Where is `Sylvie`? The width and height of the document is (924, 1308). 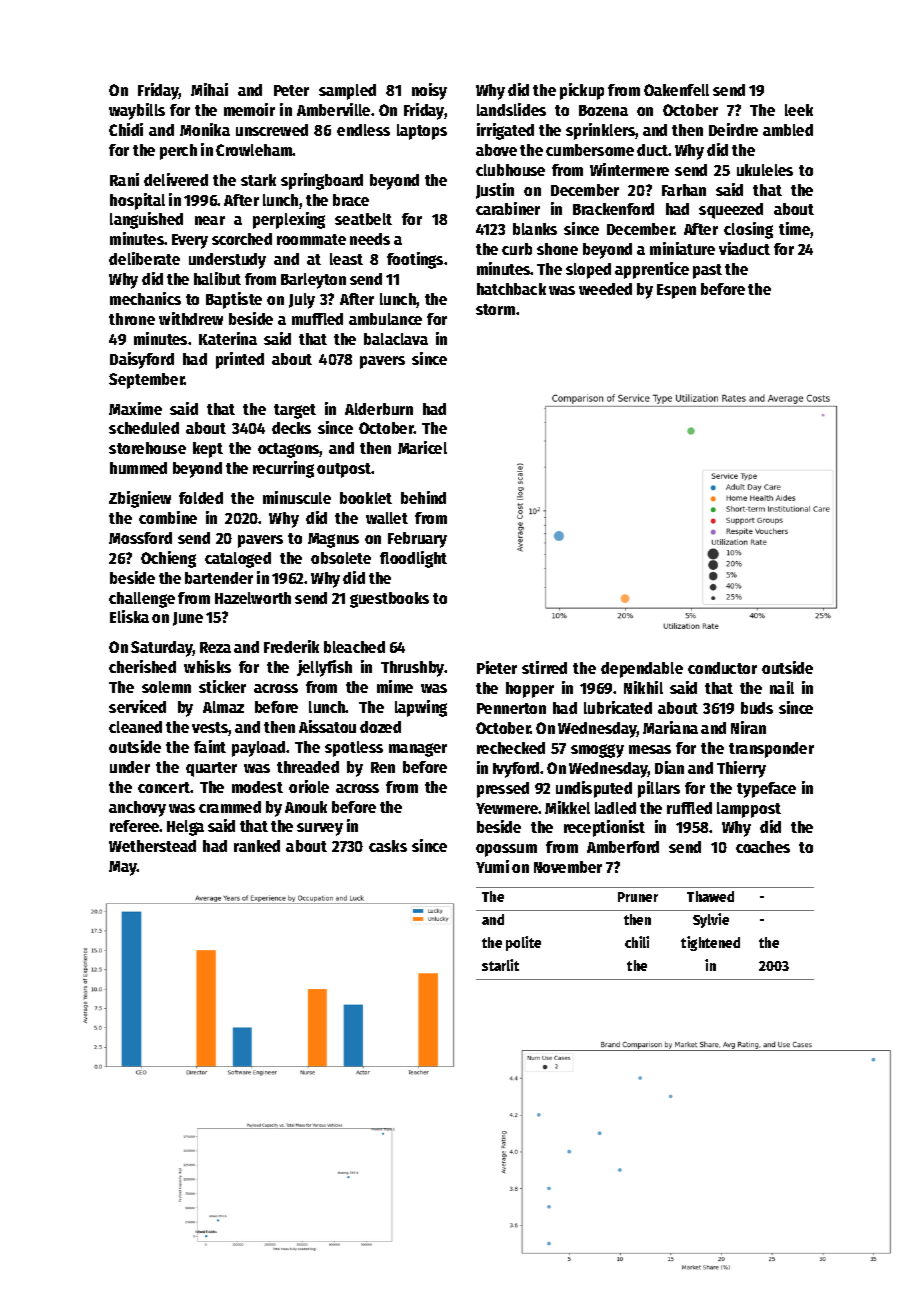 Sylvie is located at coordinates (711, 920).
